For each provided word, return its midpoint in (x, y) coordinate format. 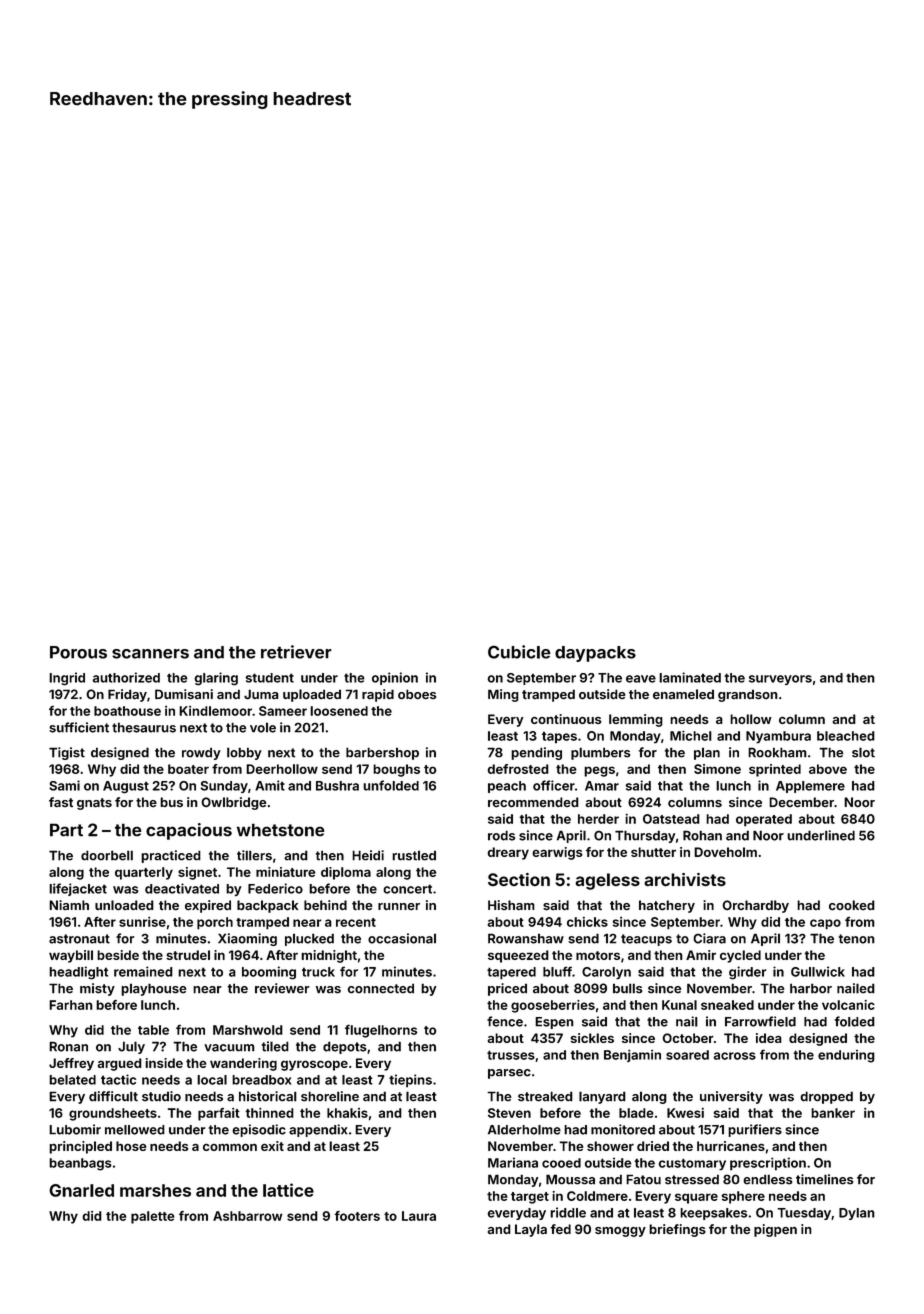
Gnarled (81, 1190)
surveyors (780, 680)
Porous (78, 652)
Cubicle (519, 652)
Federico (275, 888)
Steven (509, 1113)
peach (507, 787)
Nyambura (778, 737)
